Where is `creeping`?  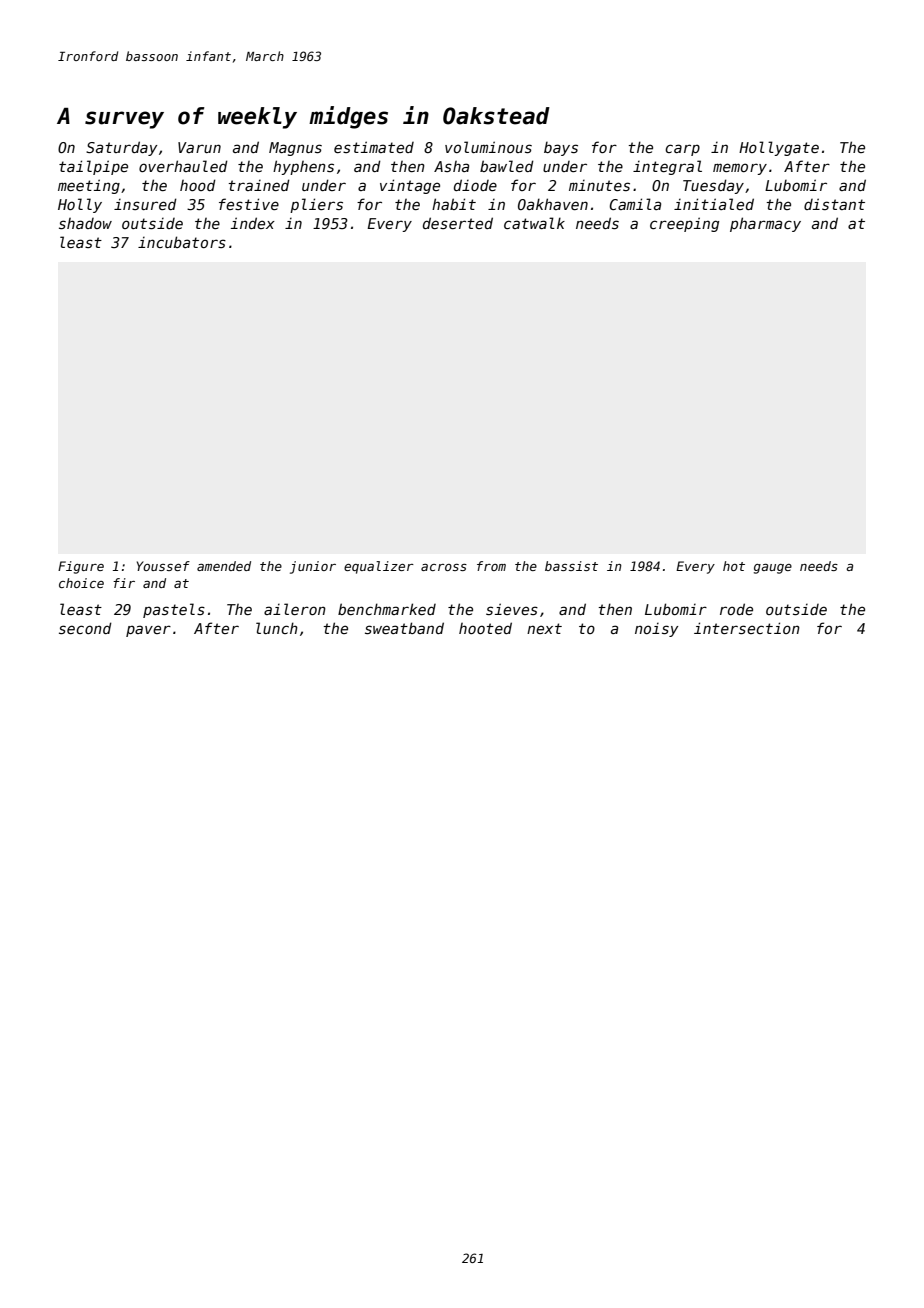 creeping is located at coordinates (684, 224).
